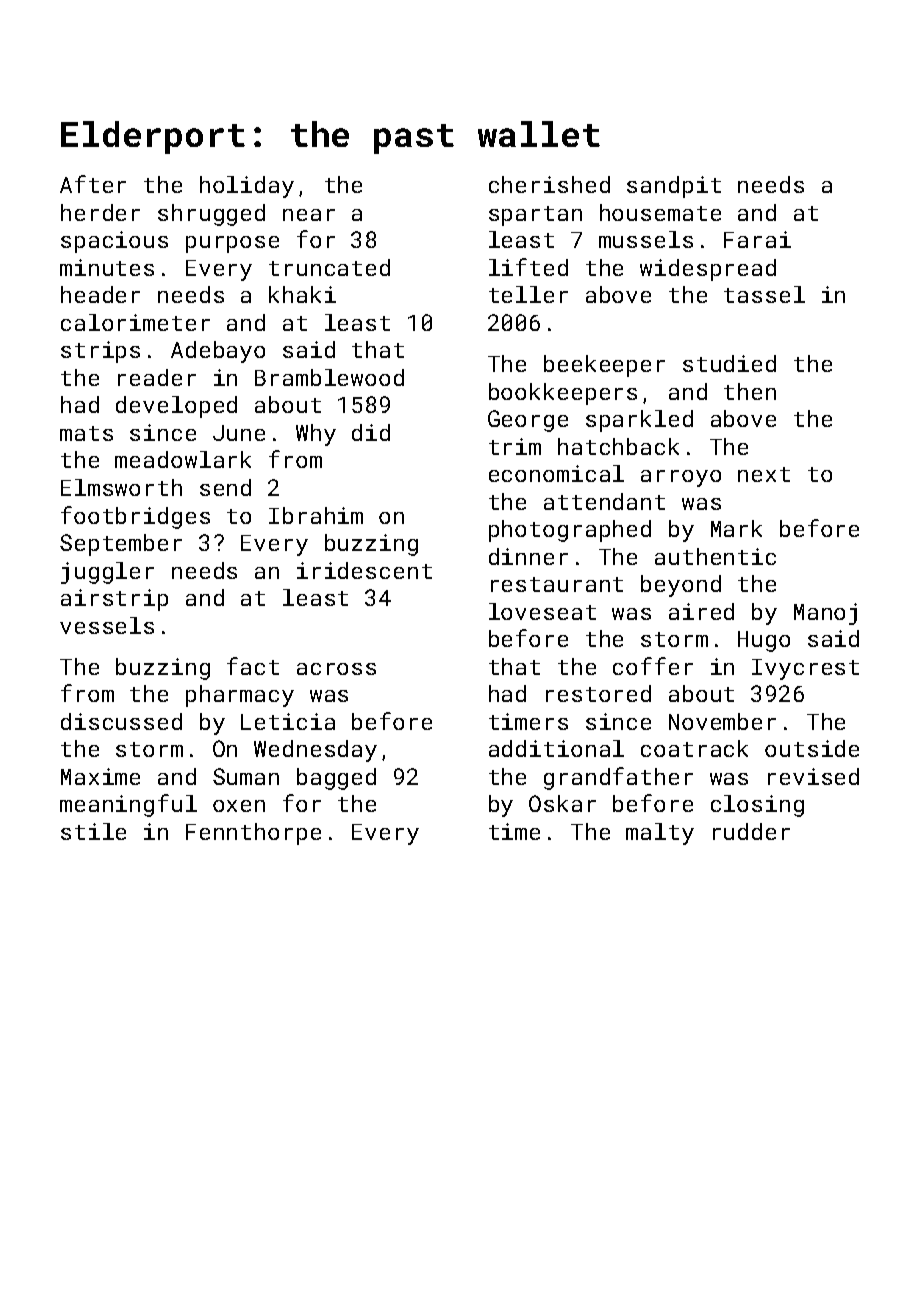  I want to click on September, so click(121, 545).
